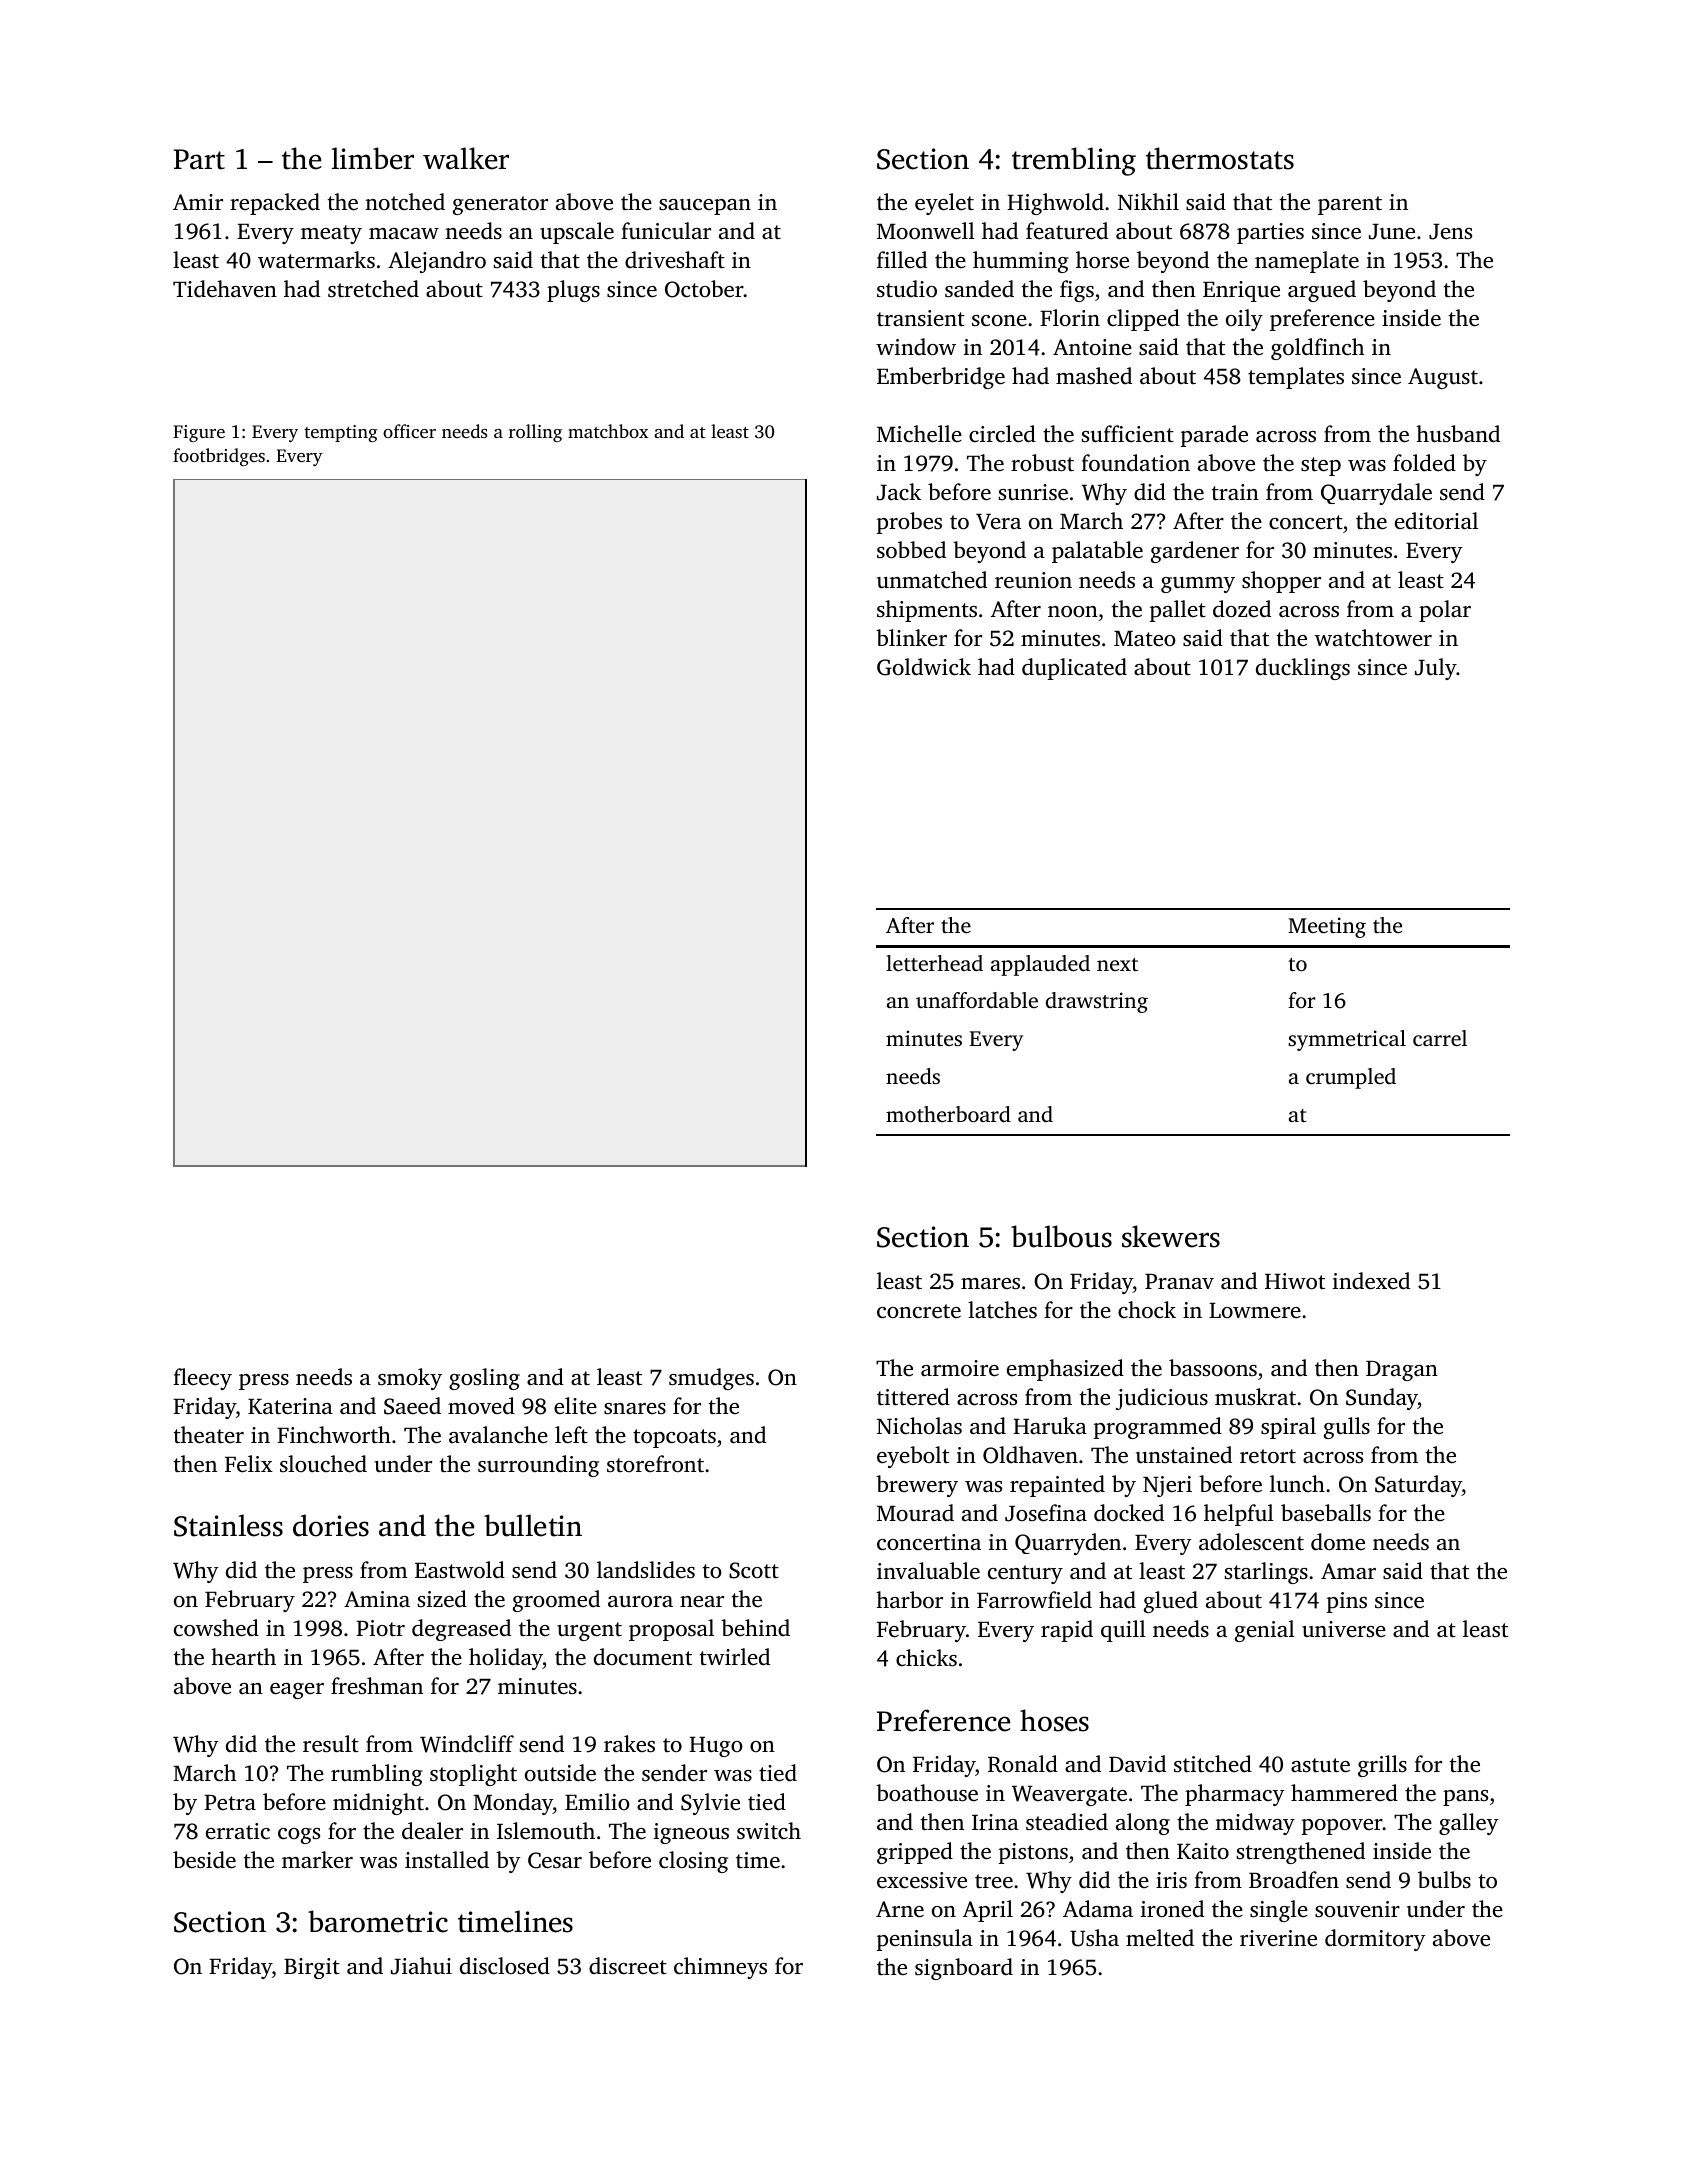 This screenshot has height=2178, width=1683. What do you see at coordinates (219, 457) in the screenshot?
I see `footbridges` at bounding box center [219, 457].
